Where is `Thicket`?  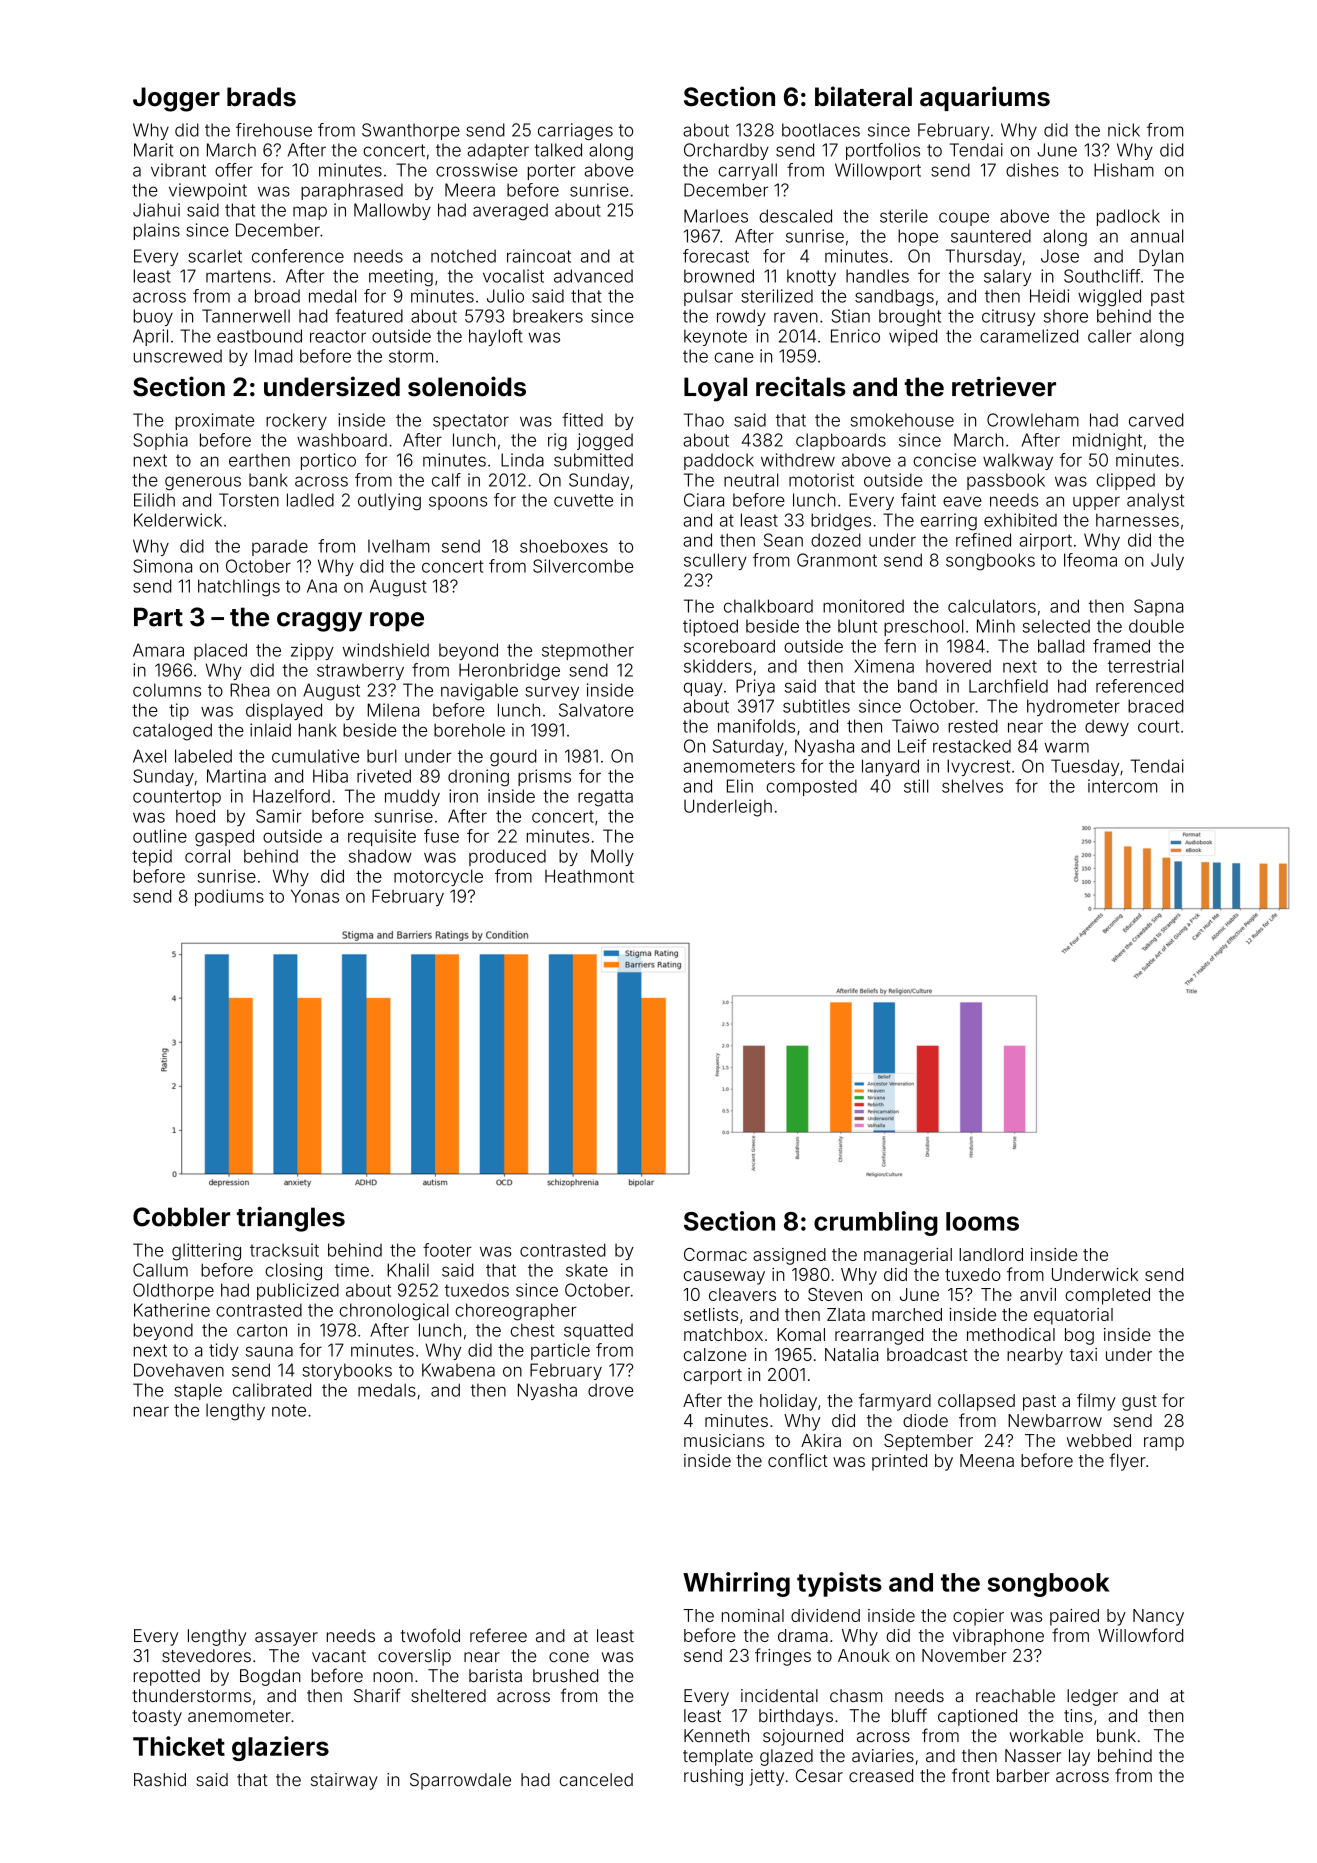 Thicket is located at coordinates (179, 1746).
